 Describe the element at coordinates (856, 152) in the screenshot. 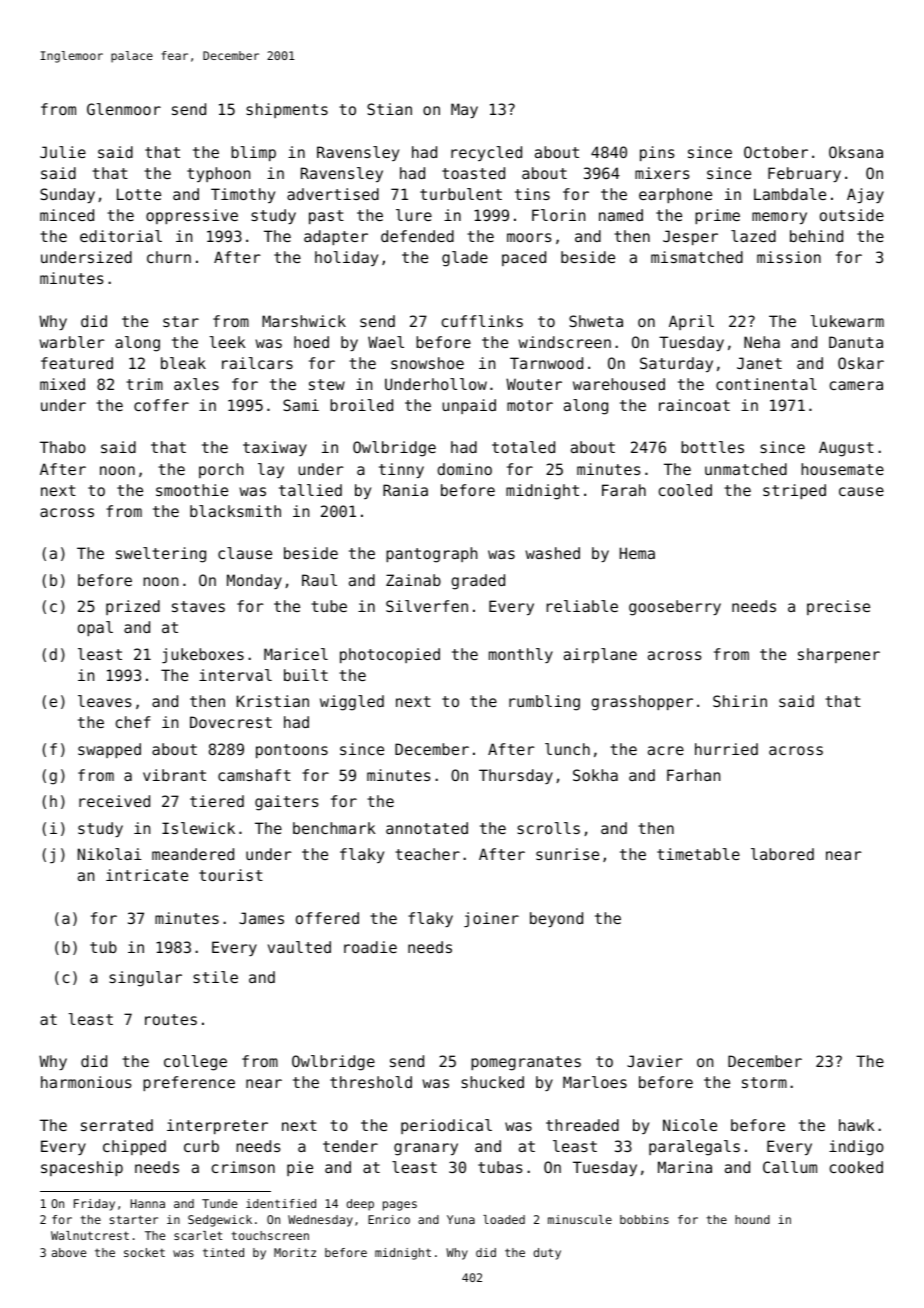

I see `Oksana` at that location.
